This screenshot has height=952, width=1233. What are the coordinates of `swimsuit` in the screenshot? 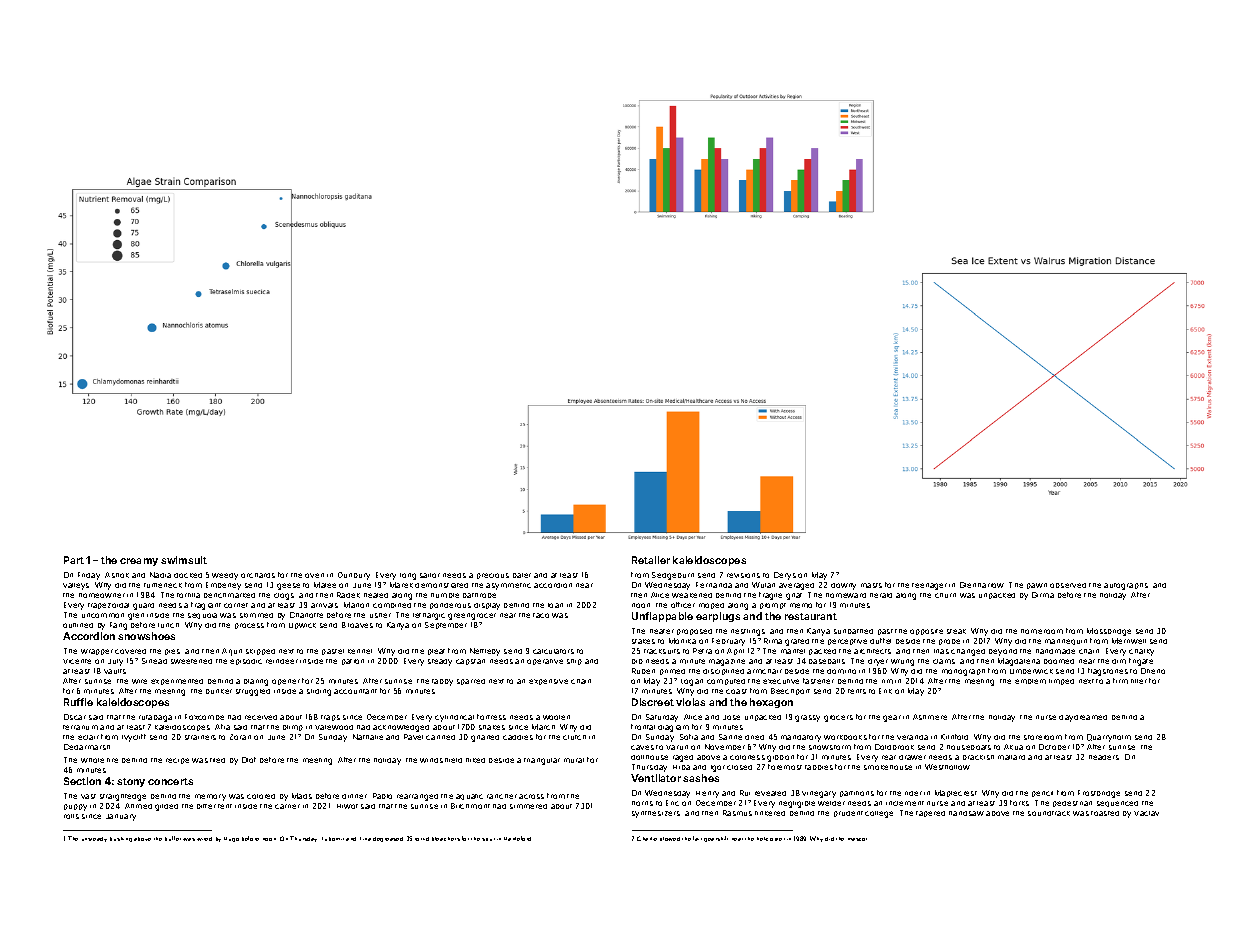 It's located at (184, 560).
